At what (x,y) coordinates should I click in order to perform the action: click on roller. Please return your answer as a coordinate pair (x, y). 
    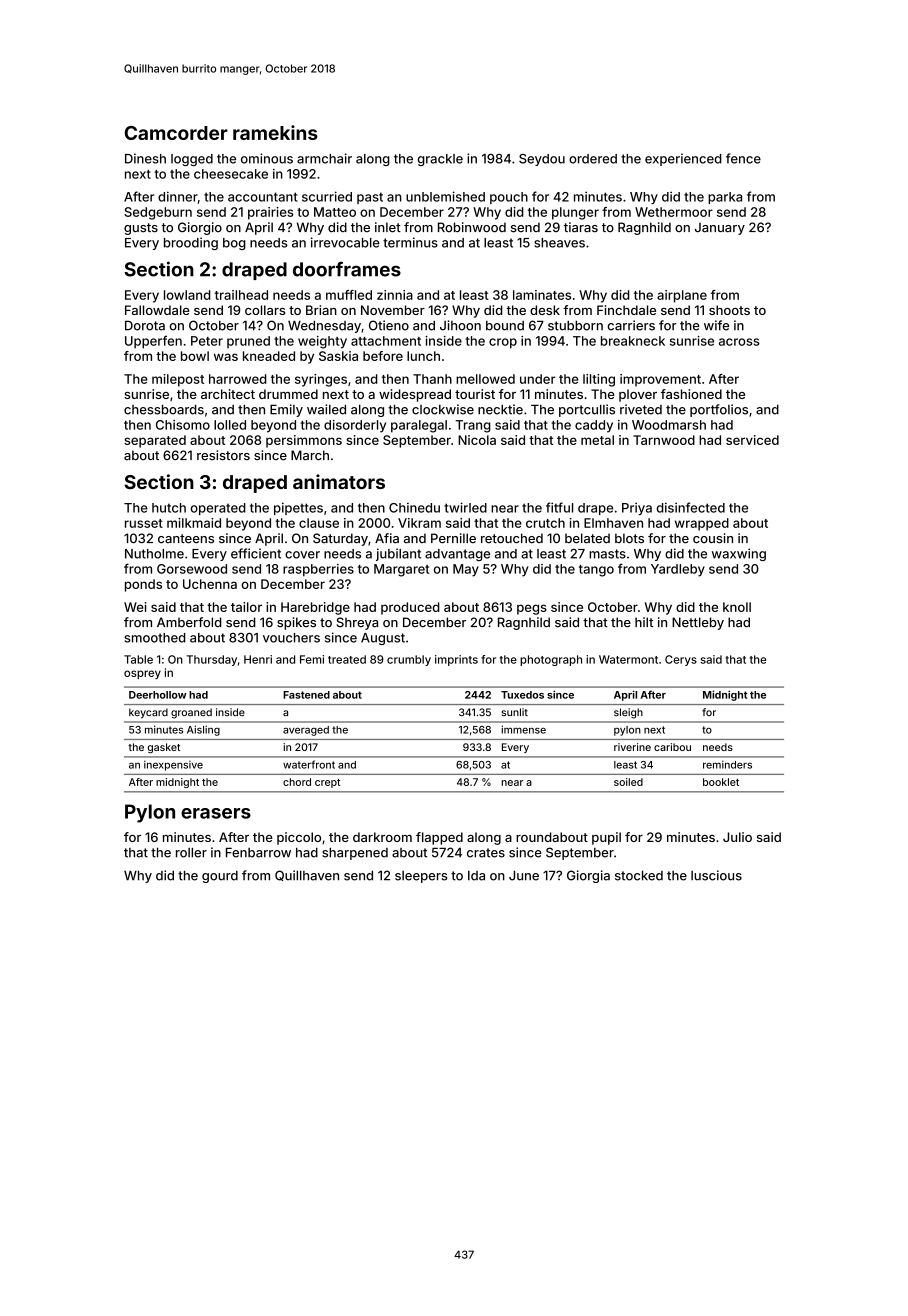
    Looking at the image, I should click on (191, 852).
